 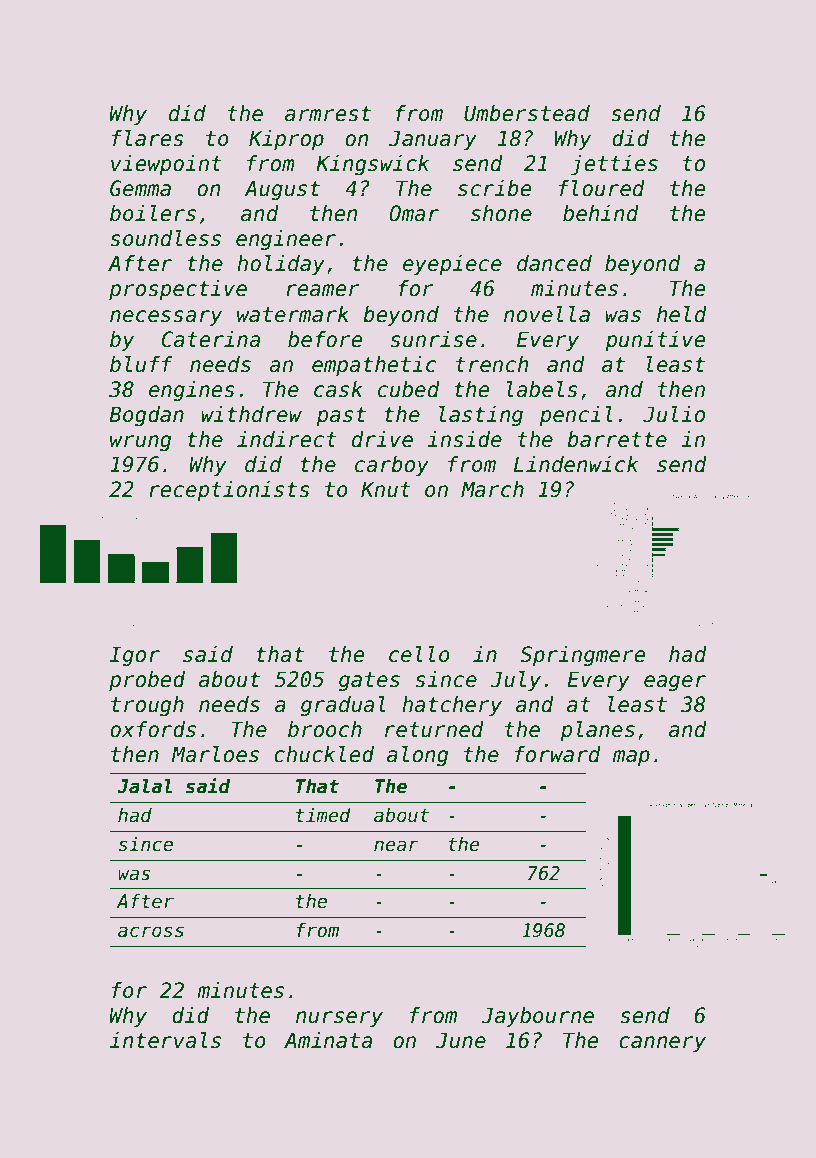 I want to click on across, so click(x=151, y=932).
